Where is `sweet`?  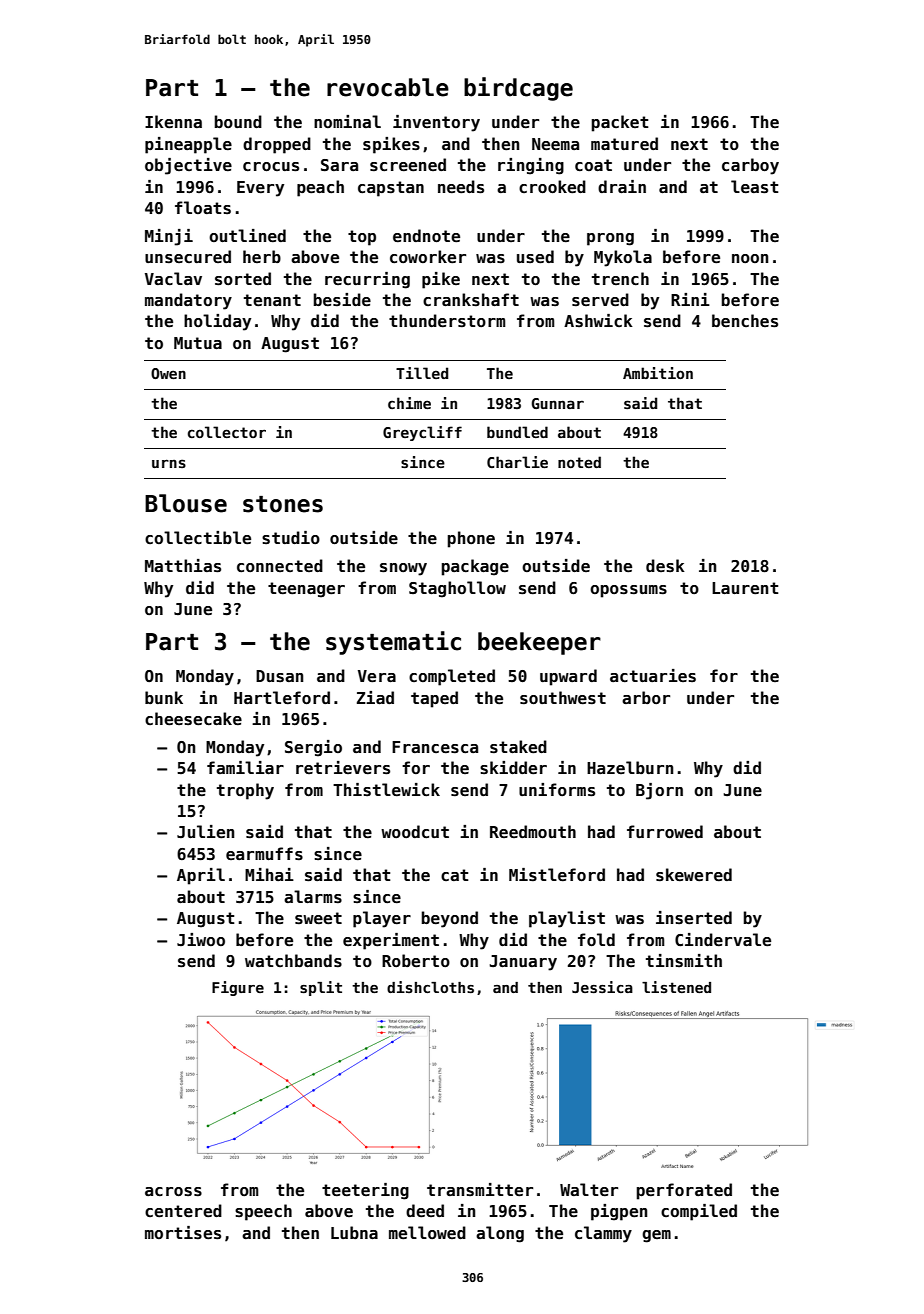 sweet is located at coordinates (318, 918).
